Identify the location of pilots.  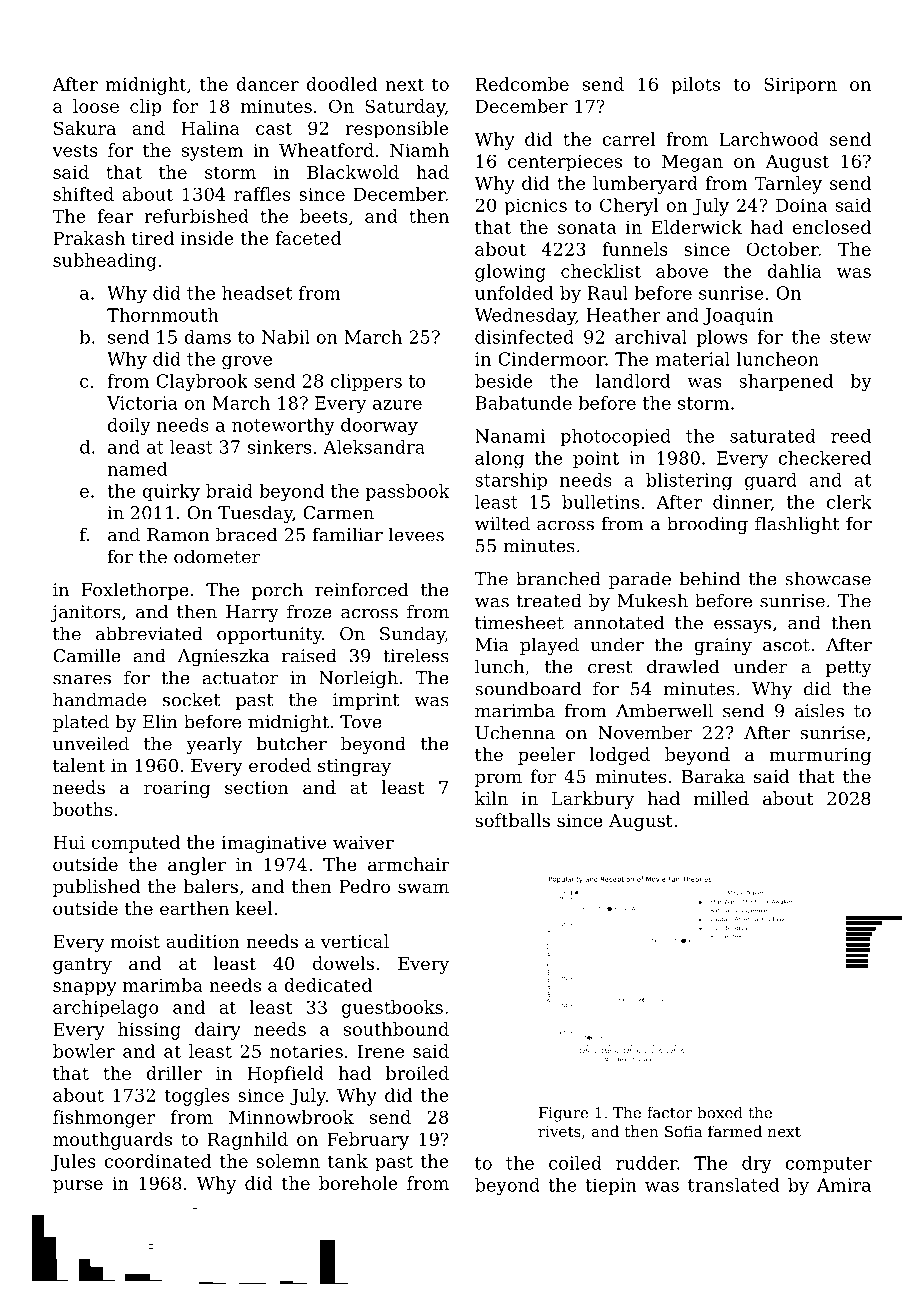
(696, 86).
